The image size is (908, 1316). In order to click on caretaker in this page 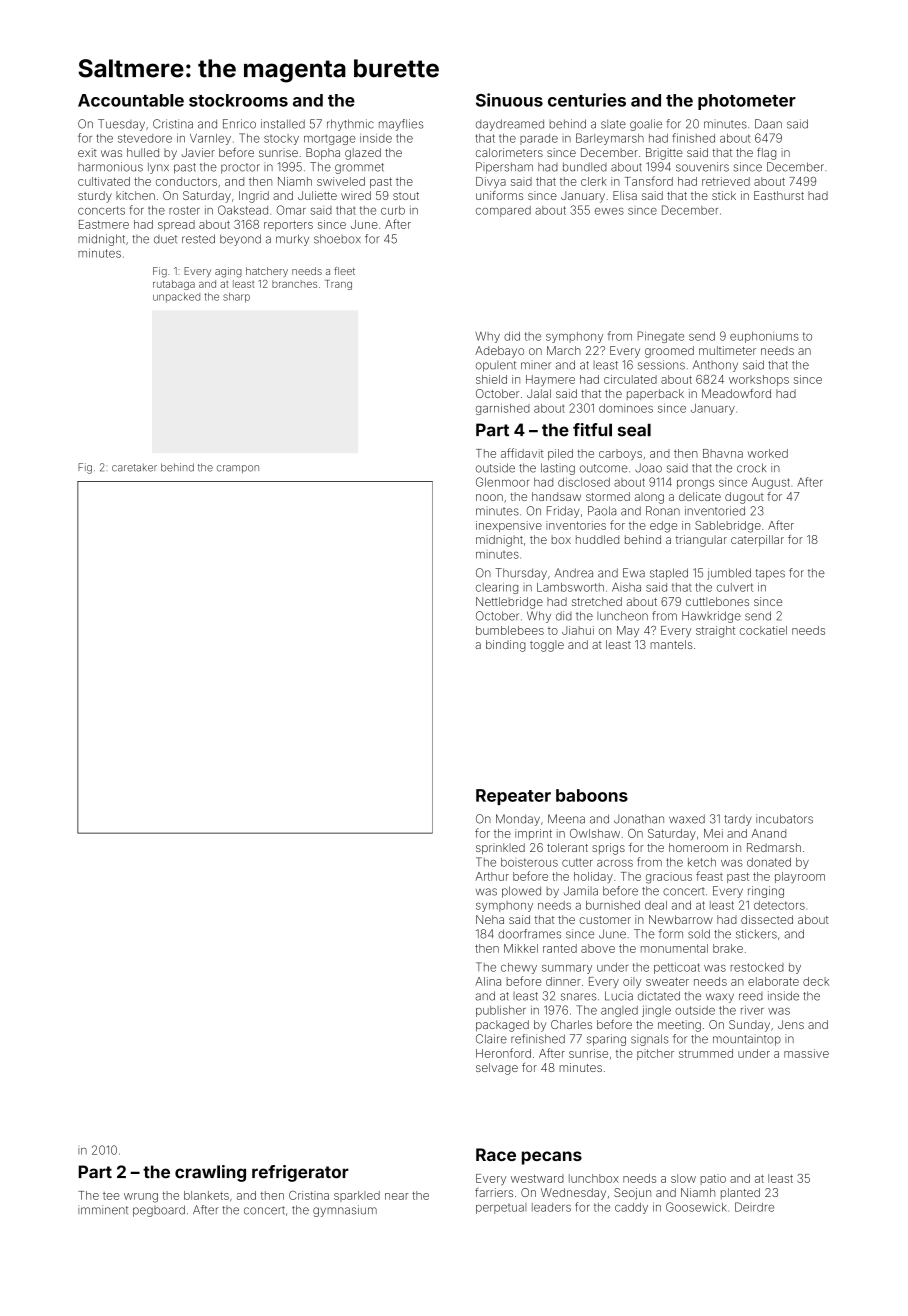, I will do `click(134, 468)`.
